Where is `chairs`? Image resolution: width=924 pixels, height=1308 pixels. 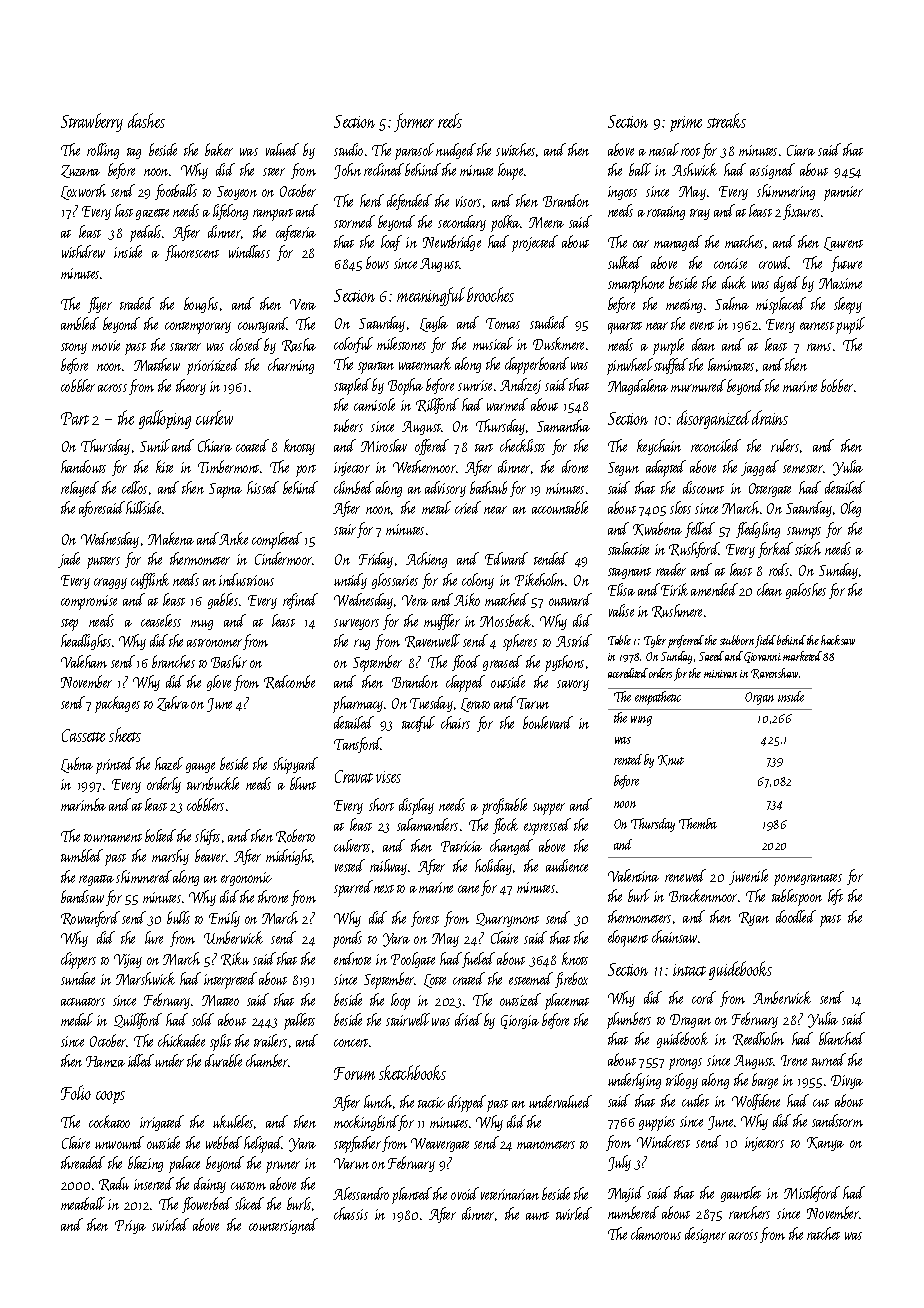
chairs is located at coordinates (455, 722).
